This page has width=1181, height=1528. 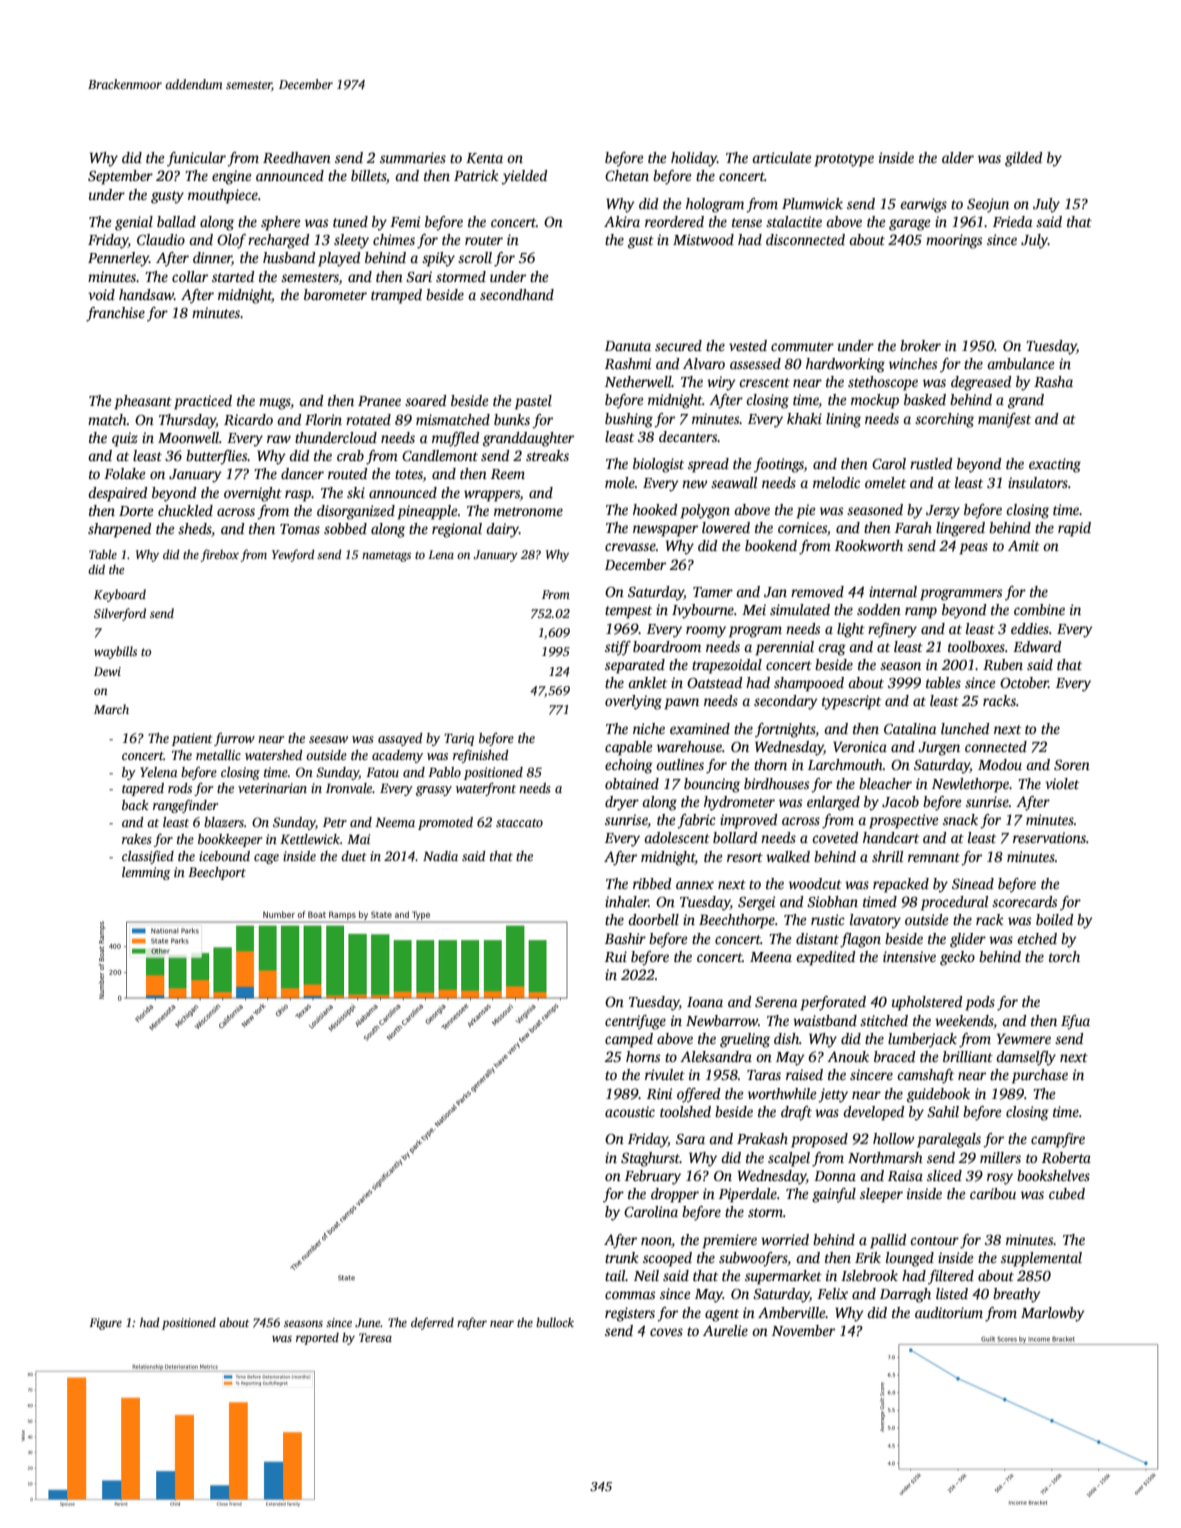 I want to click on niche, so click(x=649, y=728).
